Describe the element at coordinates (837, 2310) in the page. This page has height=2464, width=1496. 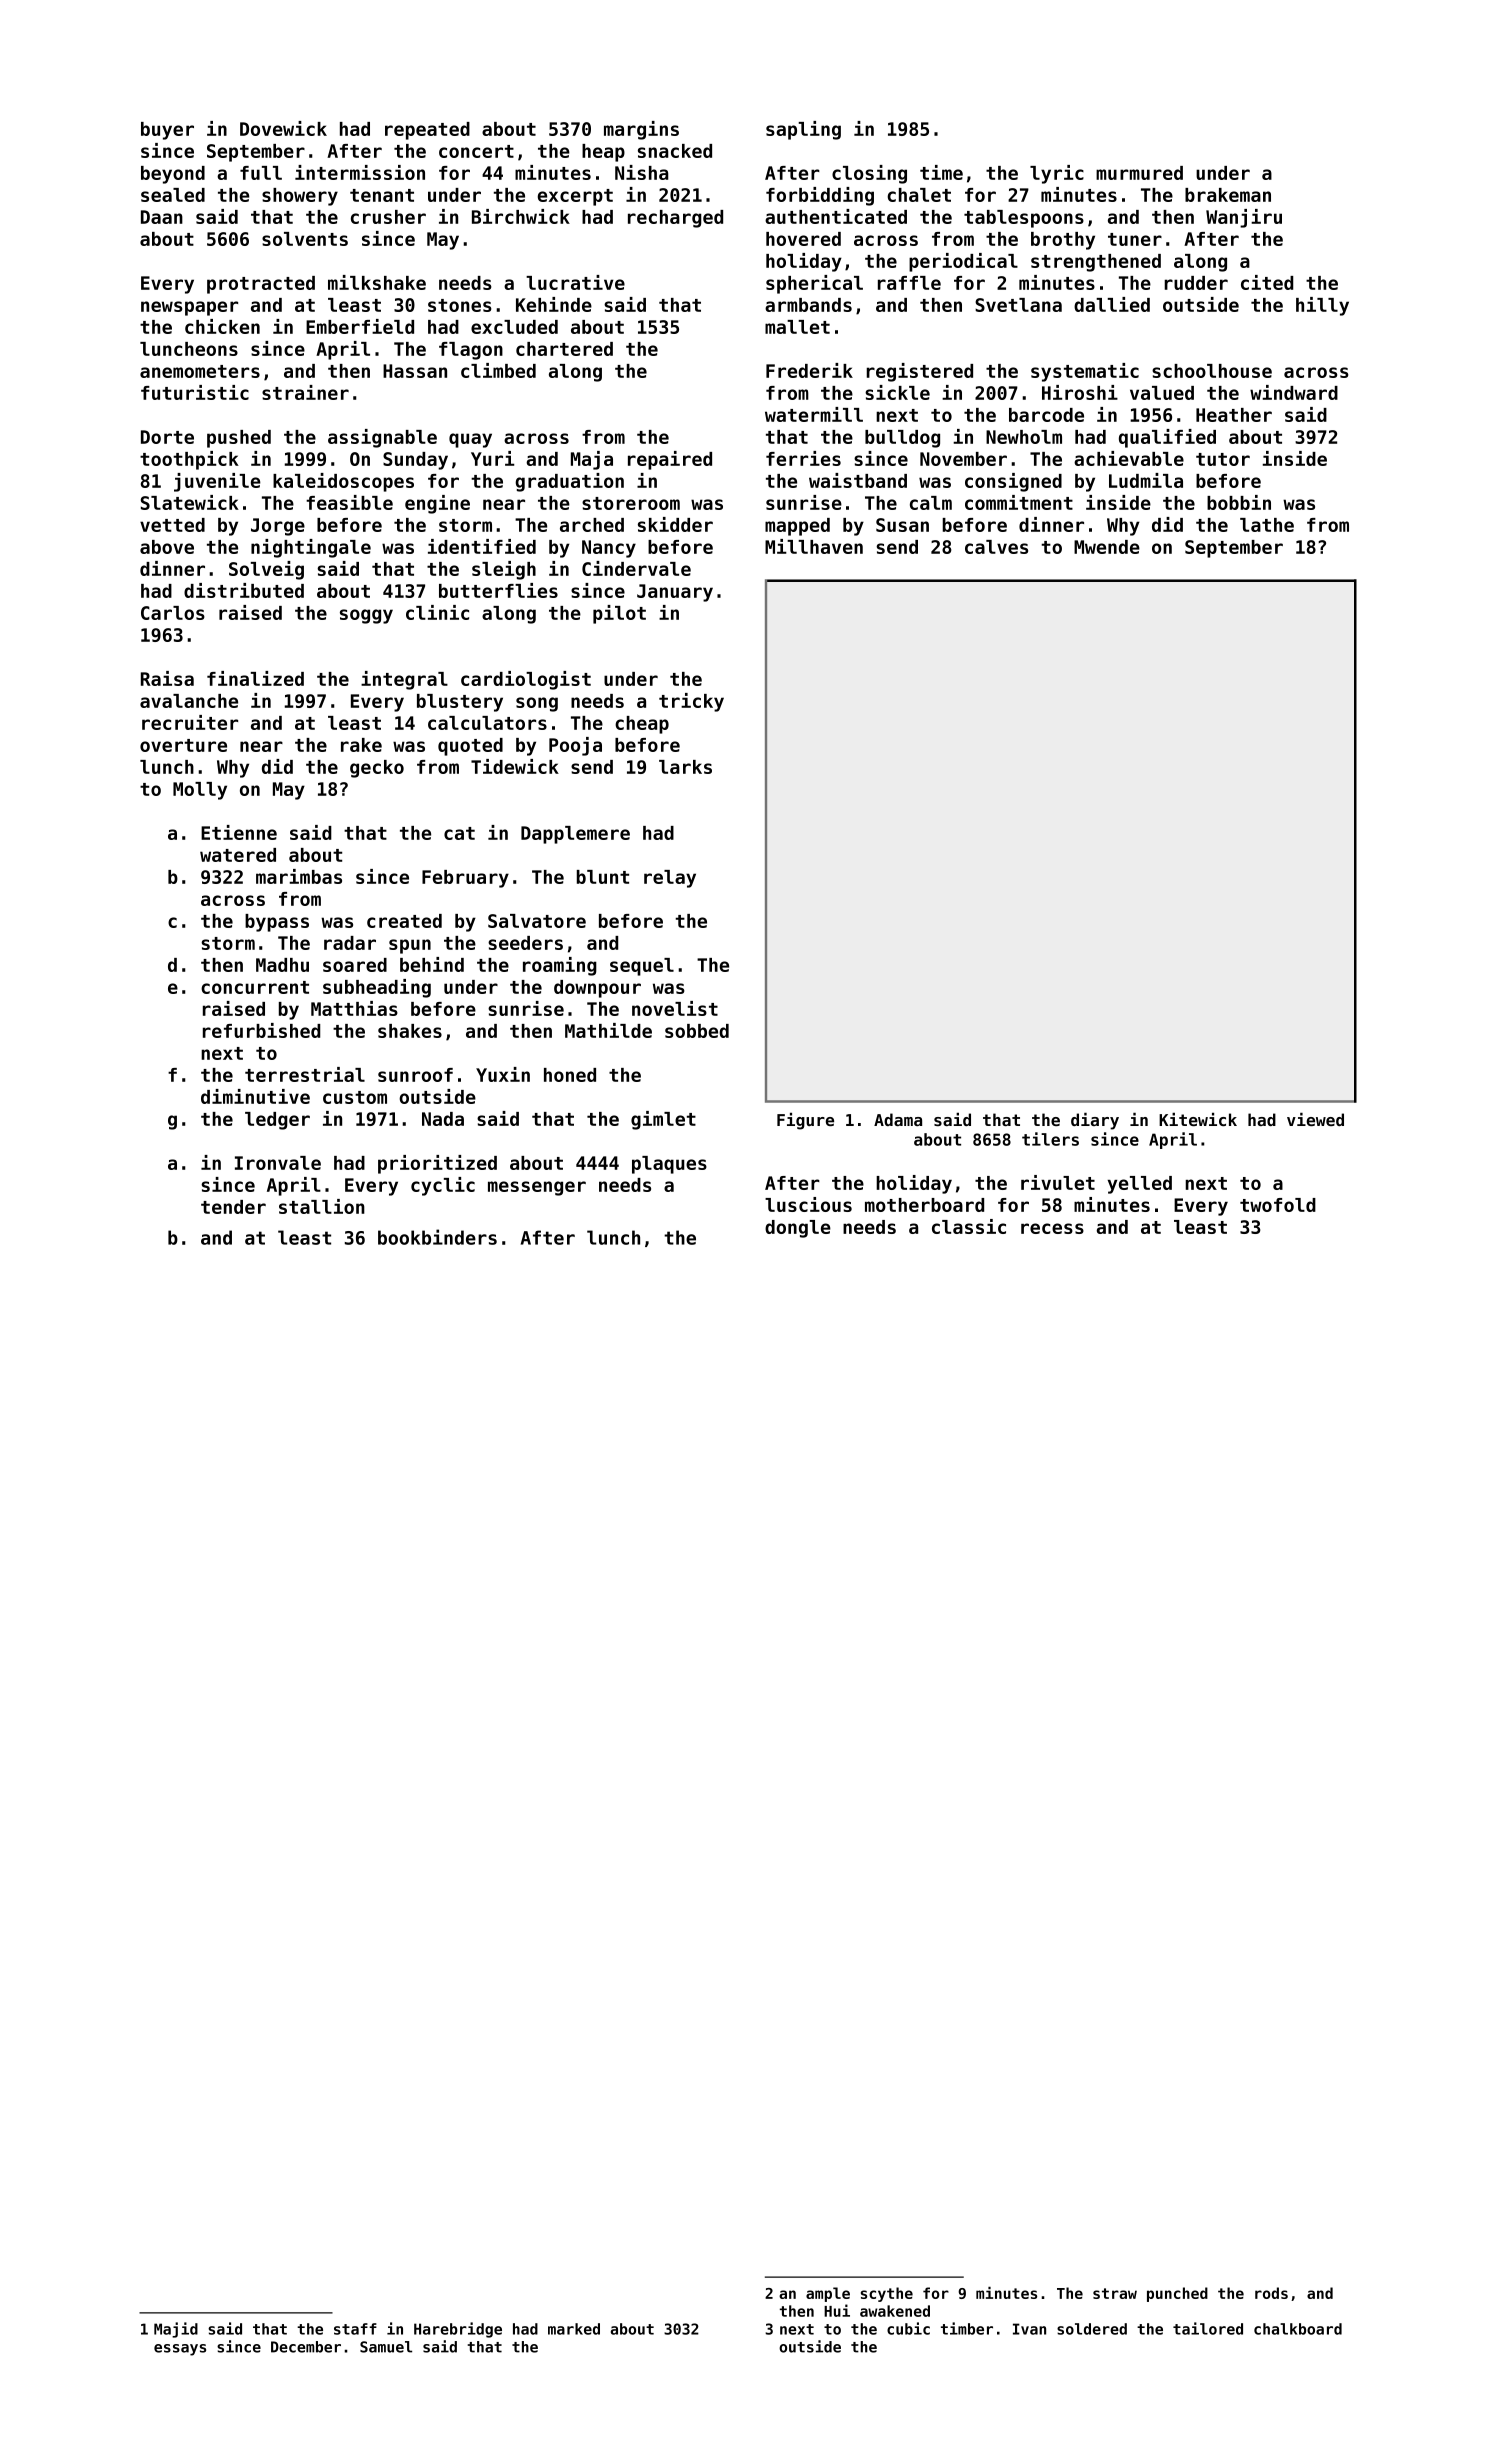
I see `Hui` at that location.
